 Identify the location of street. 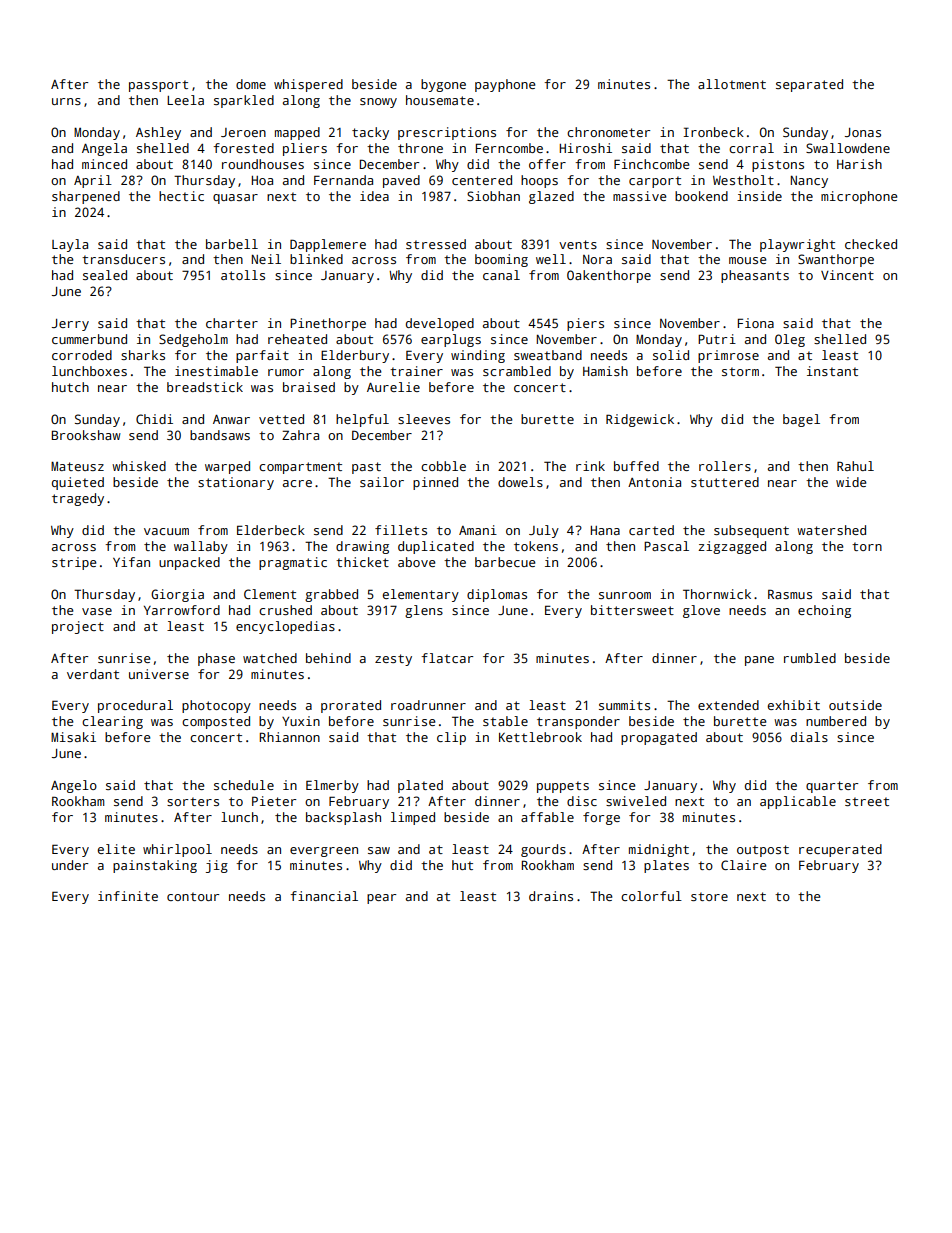
(867, 801).
